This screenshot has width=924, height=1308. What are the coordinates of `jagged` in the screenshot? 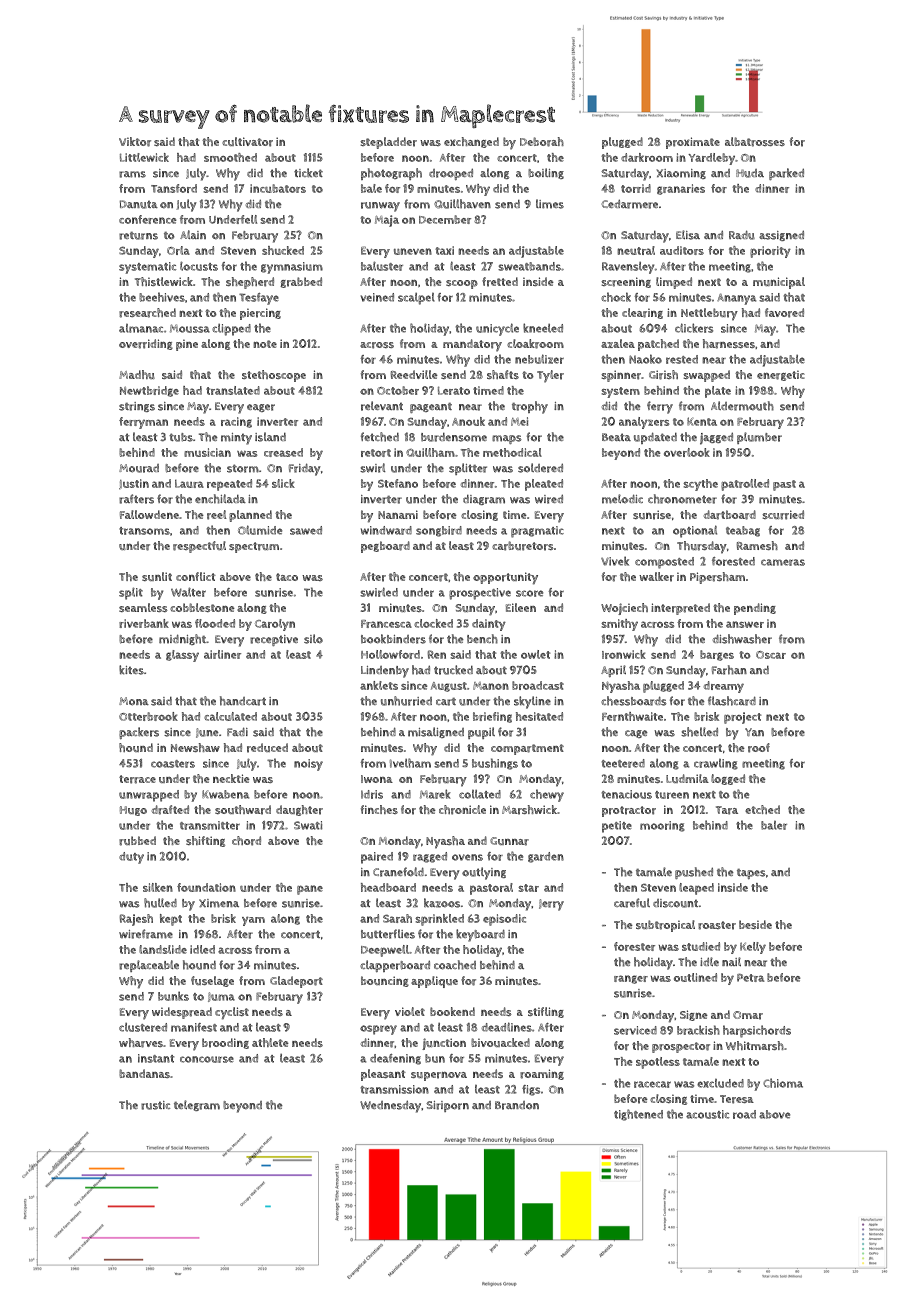 It's located at (716, 438).
